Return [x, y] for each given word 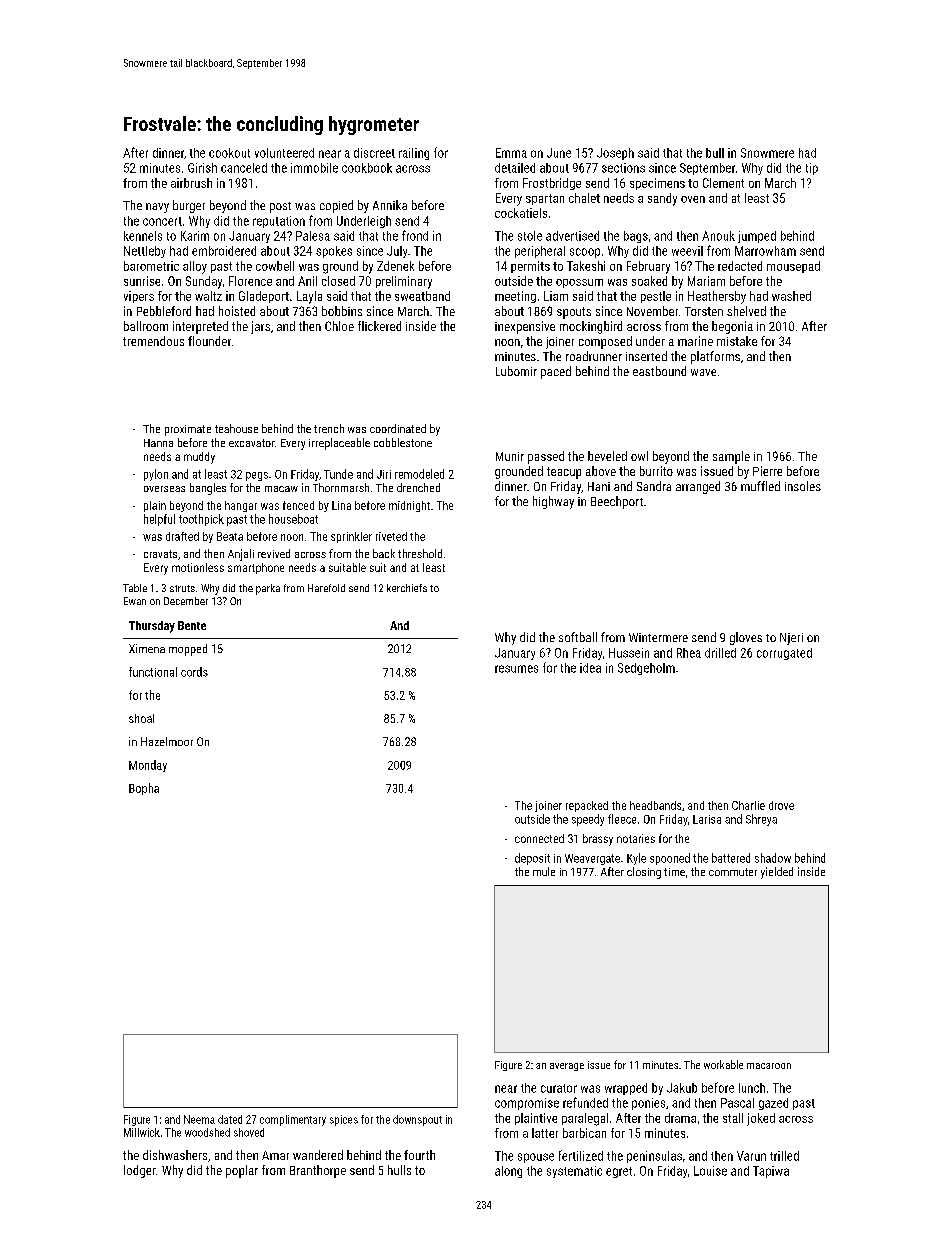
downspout [417, 1120]
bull [715, 153]
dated [230, 1119]
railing [414, 154]
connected [539, 838]
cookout [229, 153]
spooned [670, 859]
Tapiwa [771, 1172]
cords [194, 672]
